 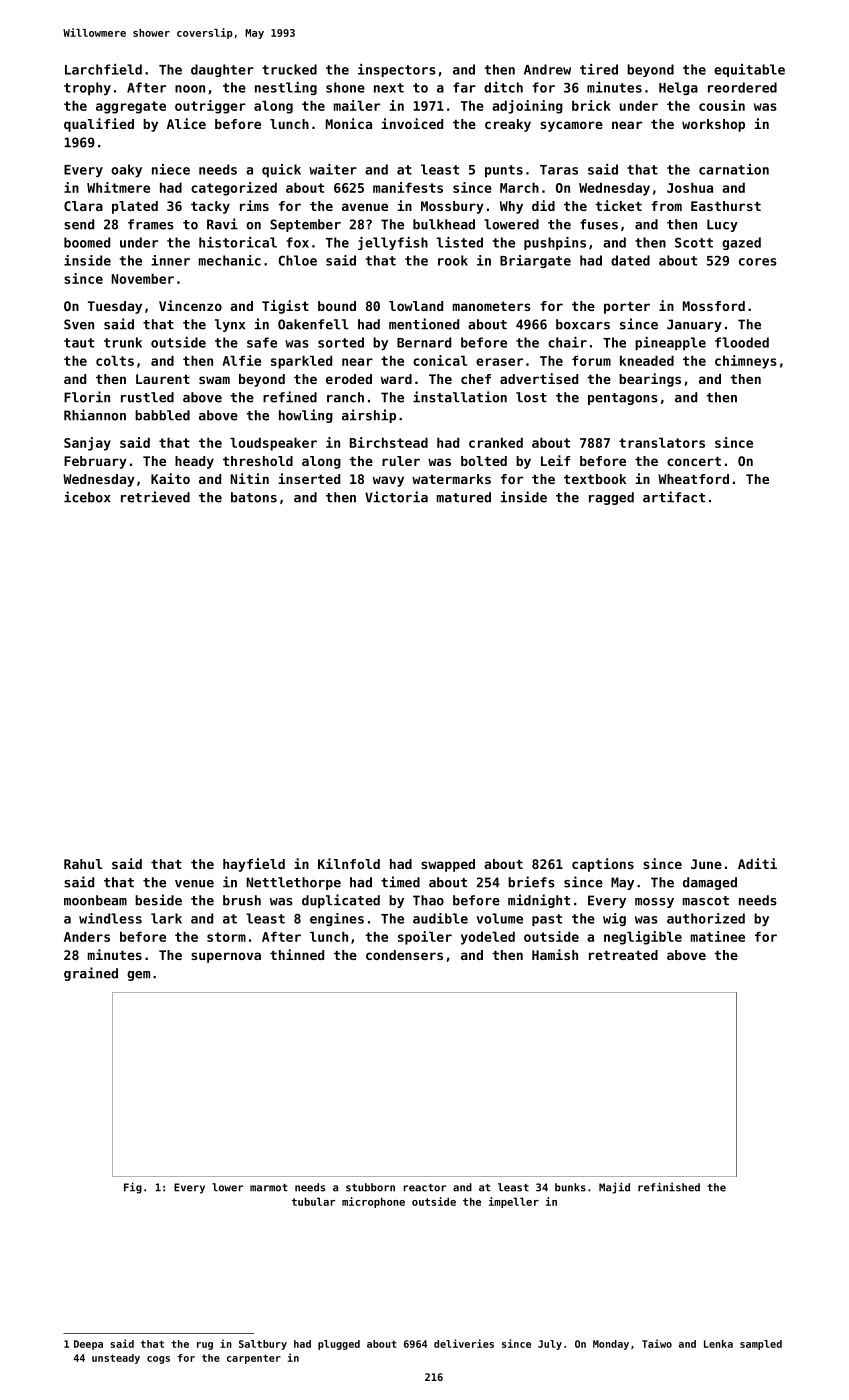 I want to click on sampled, so click(x=761, y=1345).
